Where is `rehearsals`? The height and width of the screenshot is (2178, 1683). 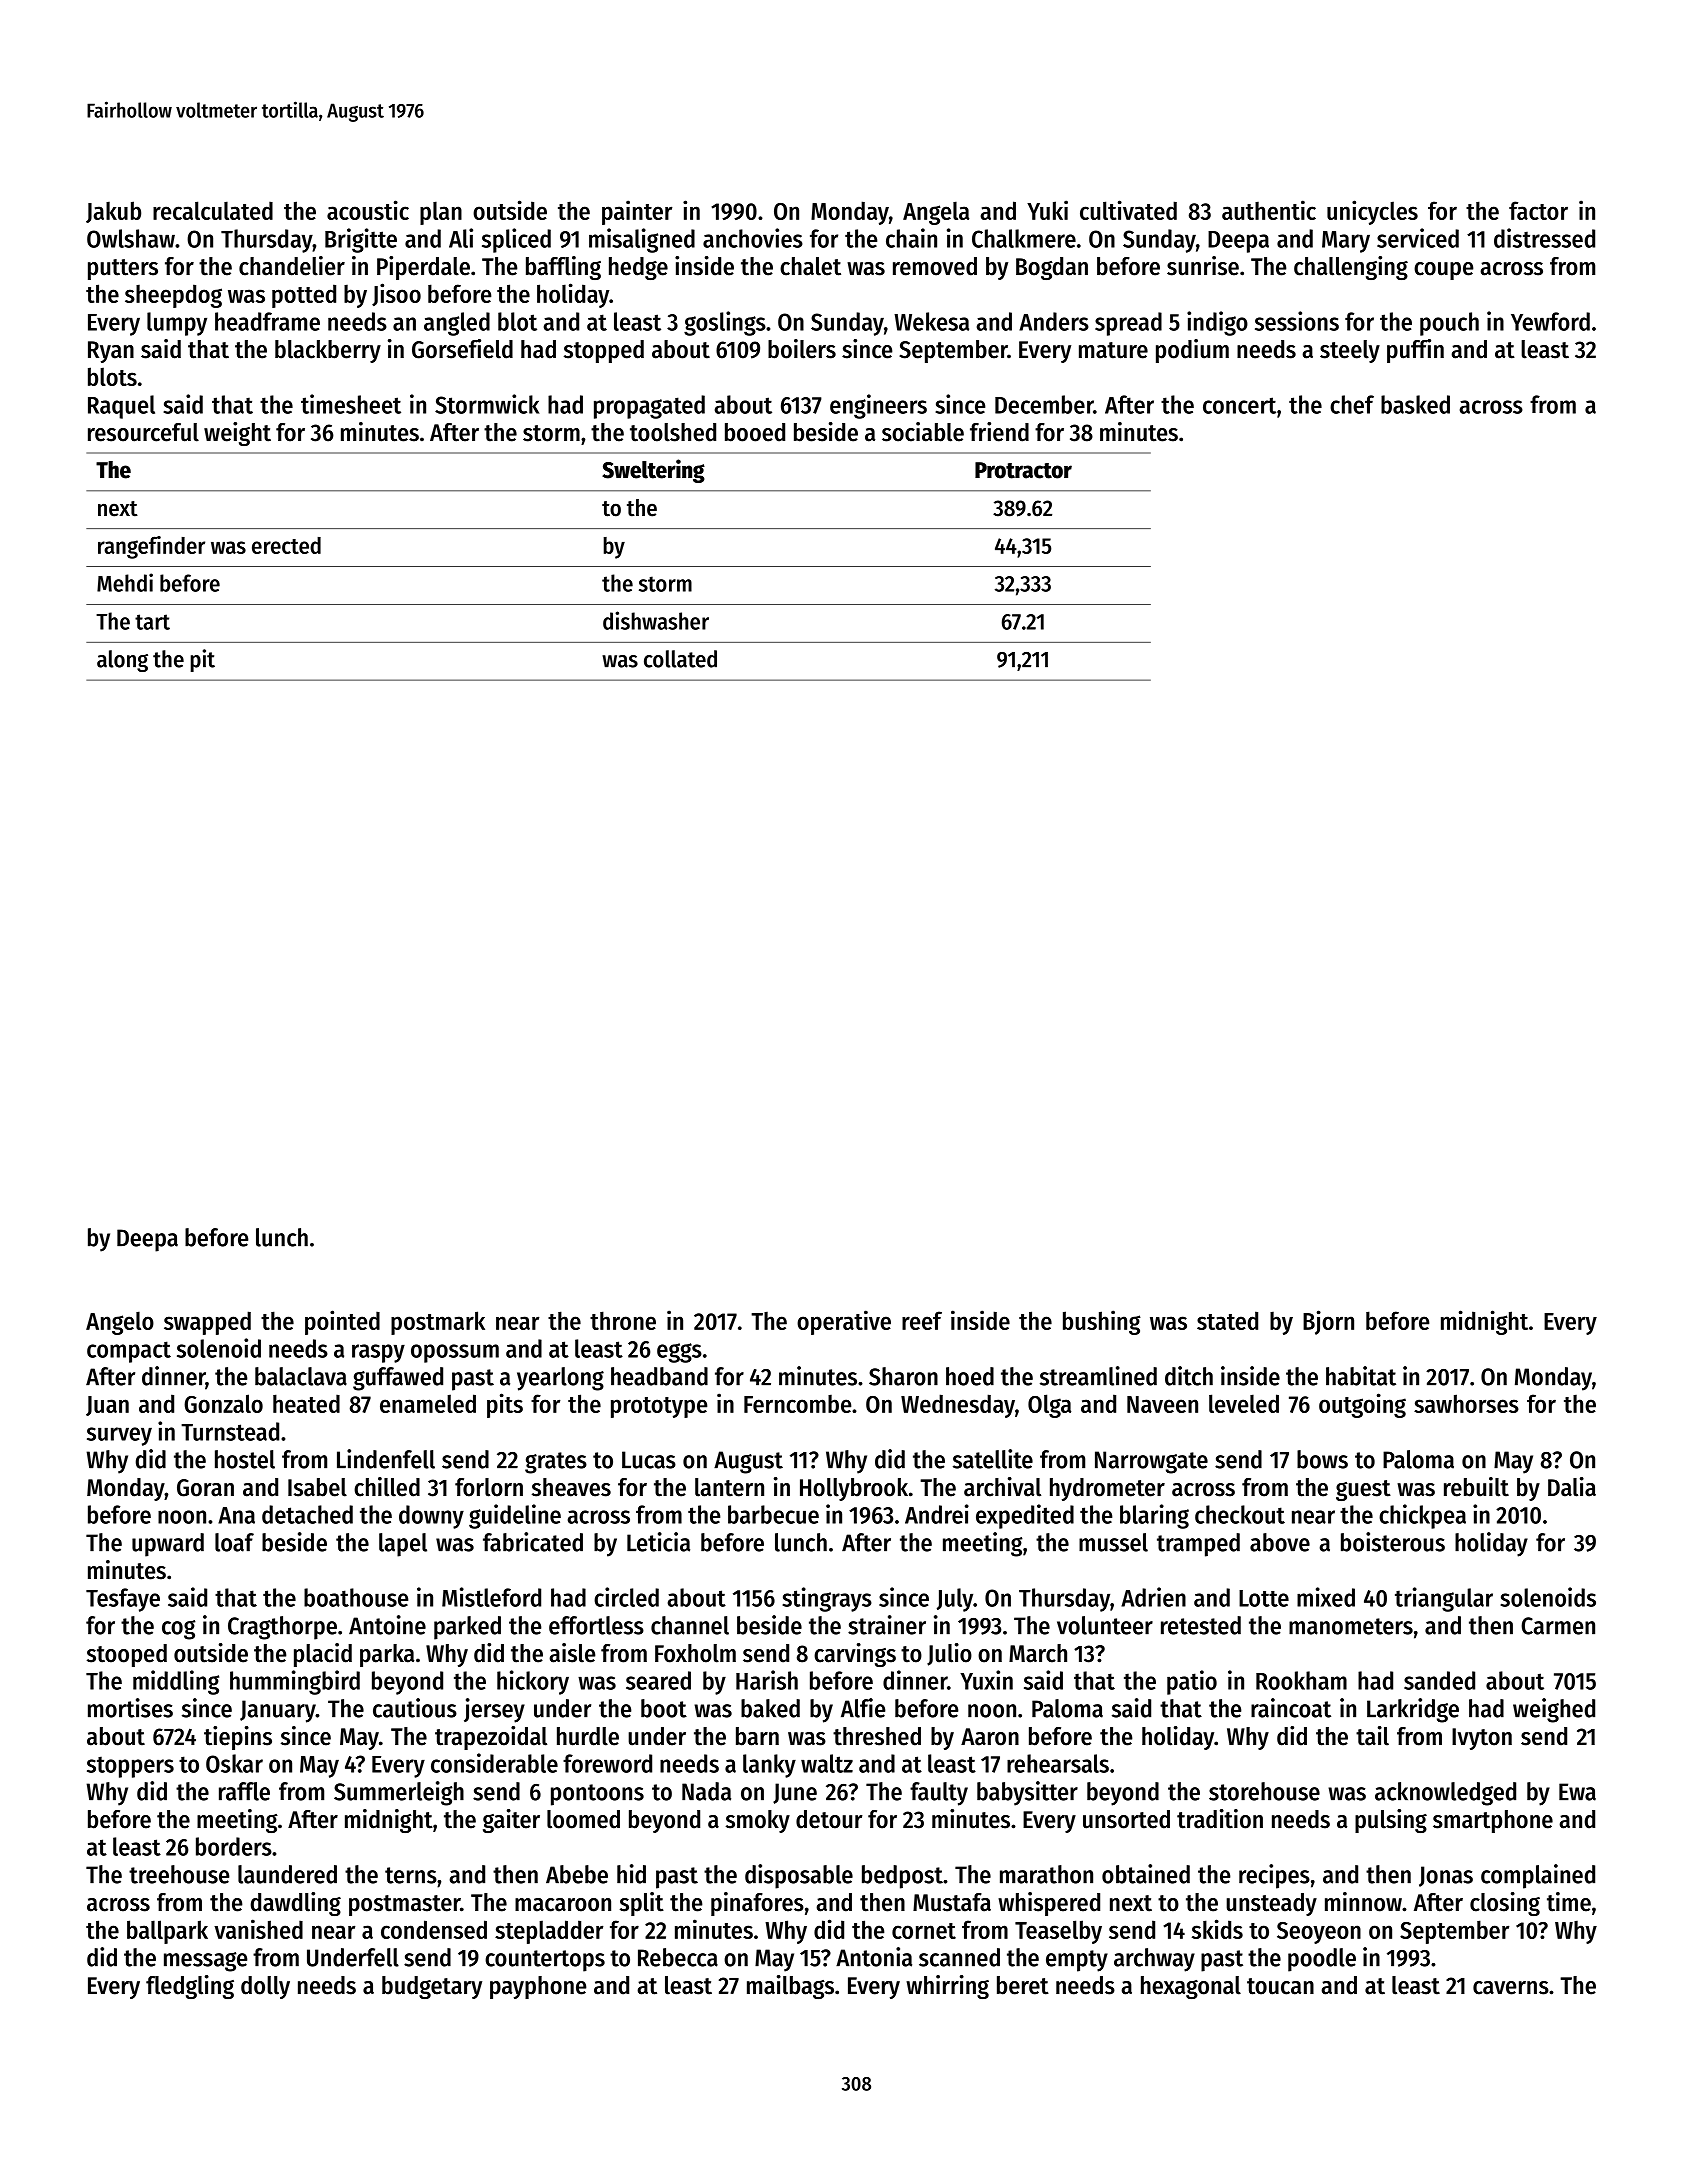
rehearsals is located at coordinates (1058, 1763).
